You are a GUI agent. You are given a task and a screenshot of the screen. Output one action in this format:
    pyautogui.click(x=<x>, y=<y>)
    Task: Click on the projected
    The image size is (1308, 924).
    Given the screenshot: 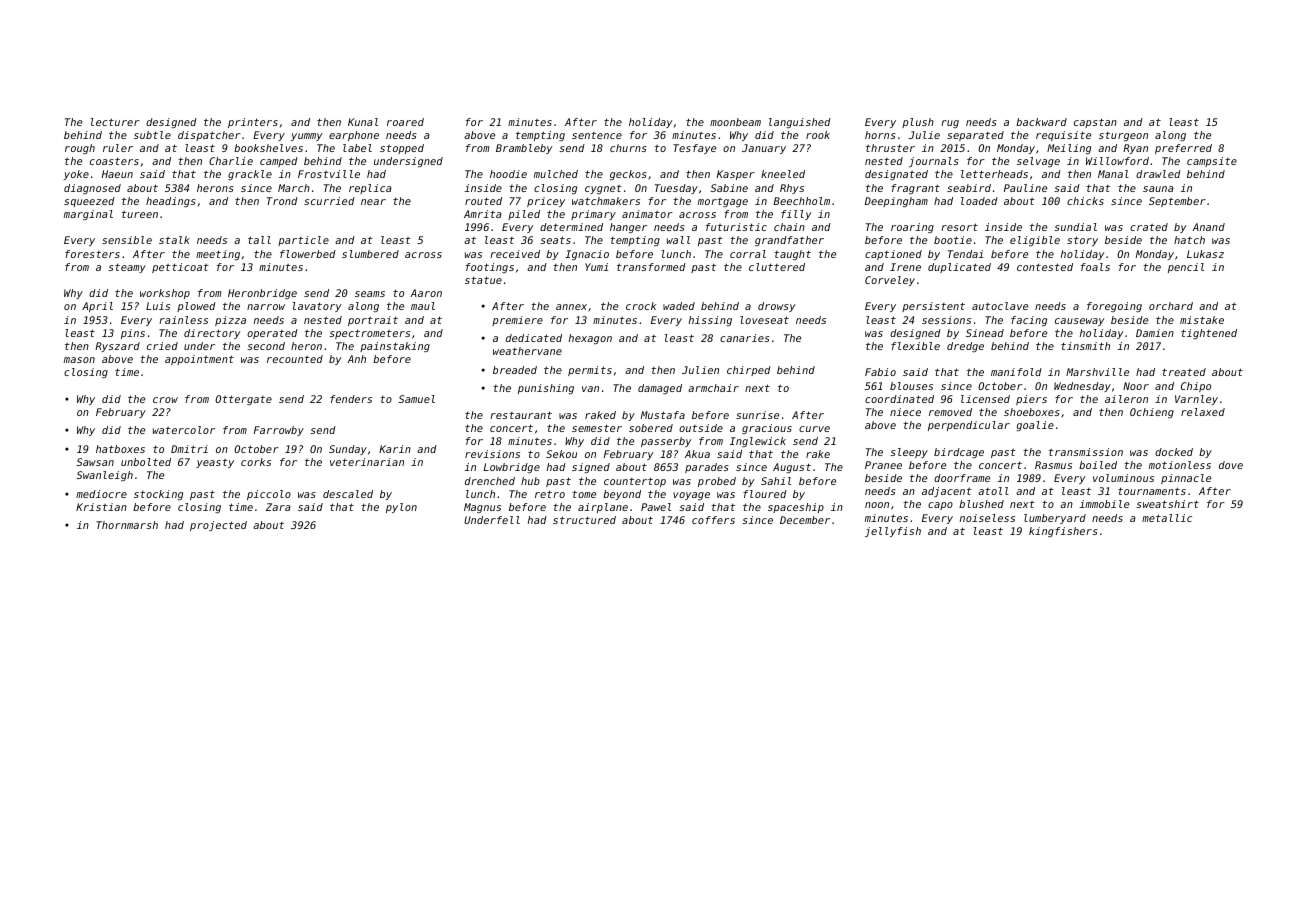 What is the action you would take?
    pyautogui.click(x=218, y=526)
